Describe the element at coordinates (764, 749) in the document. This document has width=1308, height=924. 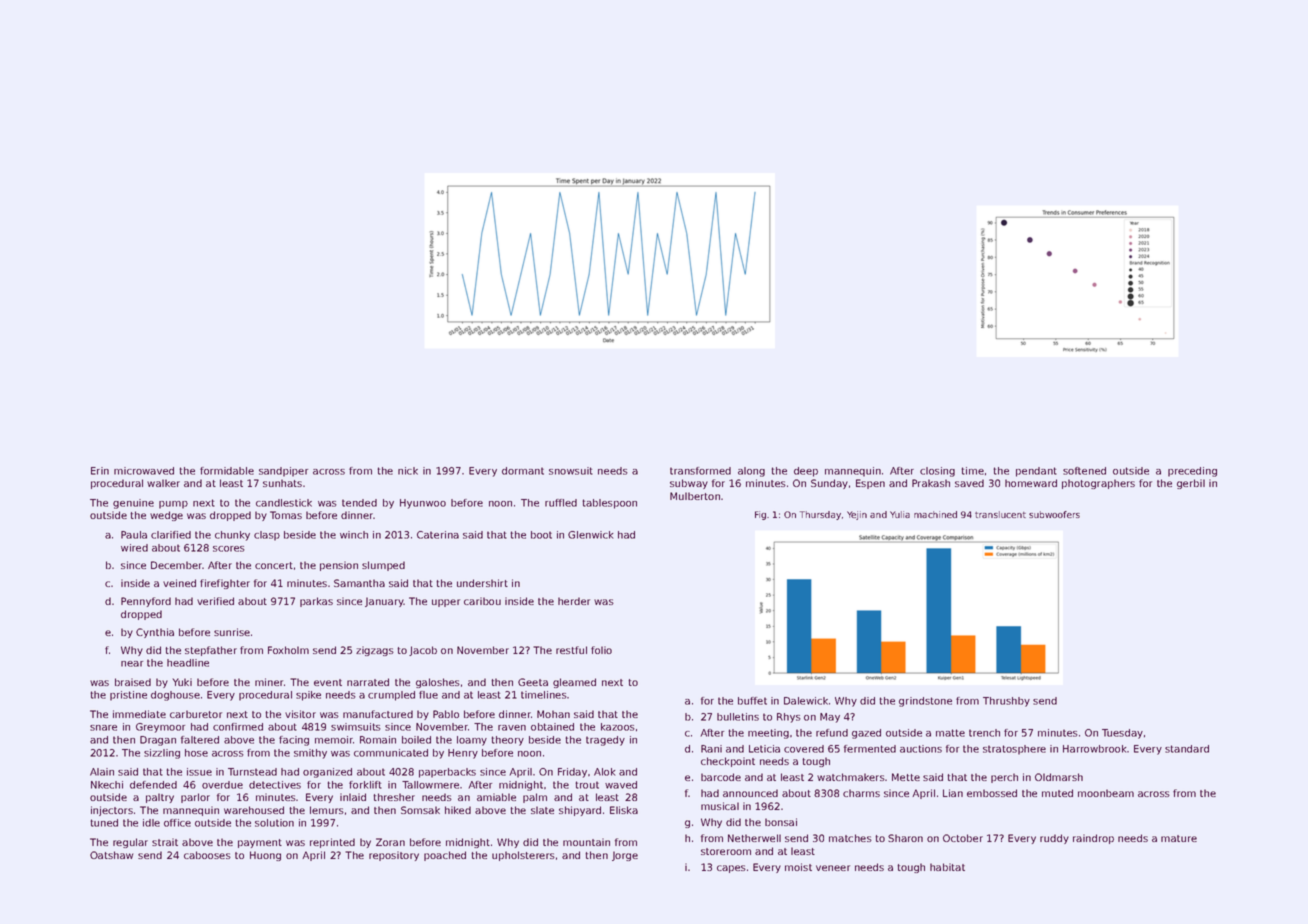
I see `Leticia` at that location.
